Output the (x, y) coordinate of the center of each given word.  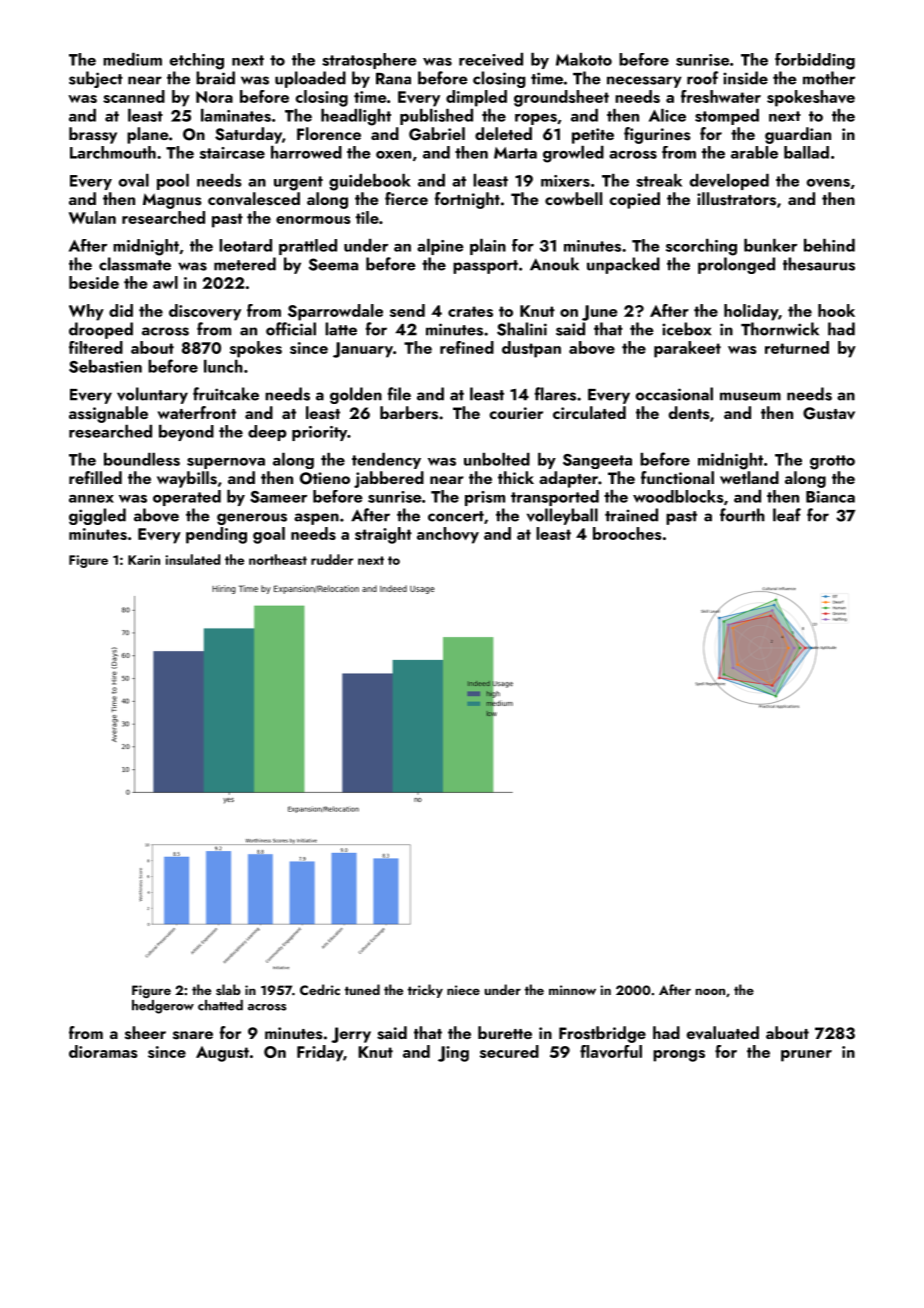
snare (193, 1035)
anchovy (448, 535)
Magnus (172, 201)
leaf (787, 515)
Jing (453, 1054)
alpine (440, 247)
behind (829, 245)
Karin (144, 560)
